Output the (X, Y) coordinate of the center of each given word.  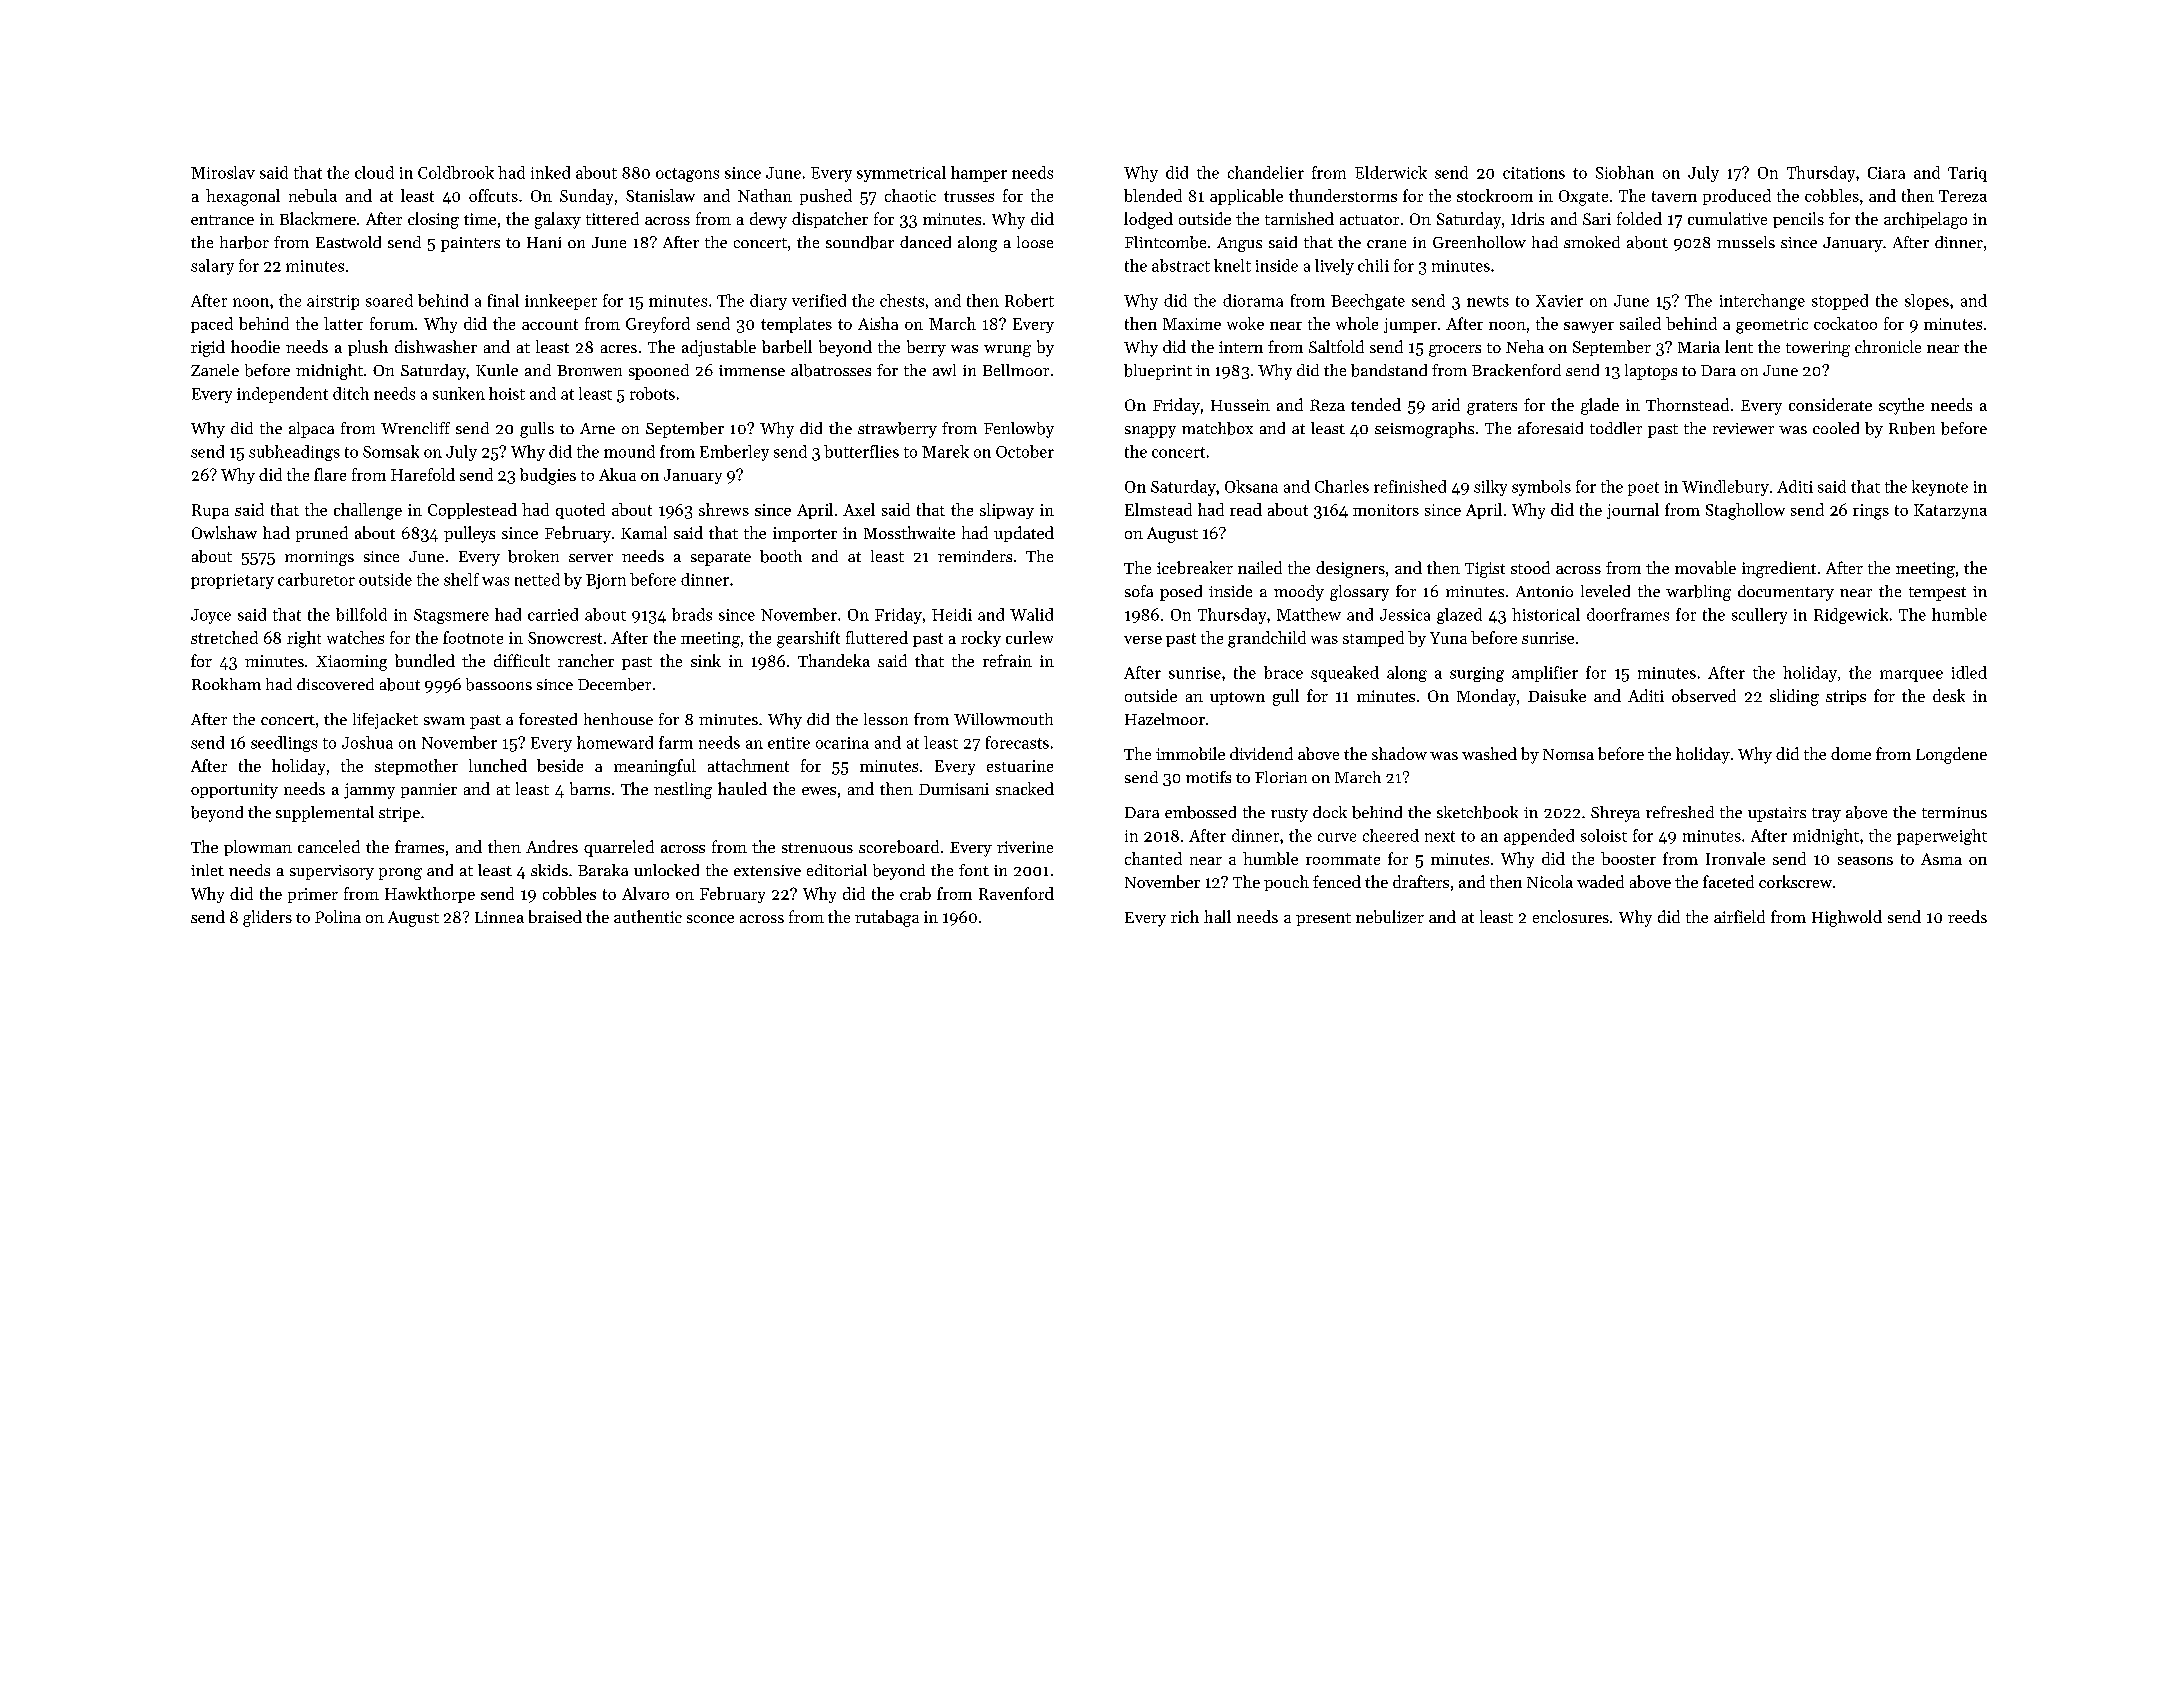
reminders (975, 556)
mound (629, 451)
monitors (1386, 510)
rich (1185, 916)
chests (902, 300)
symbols (1541, 488)
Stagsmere (451, 616)
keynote (1940, 488)
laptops (1651, 372)
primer (313, 895)
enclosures (1571, 916)
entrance (222, 220)
